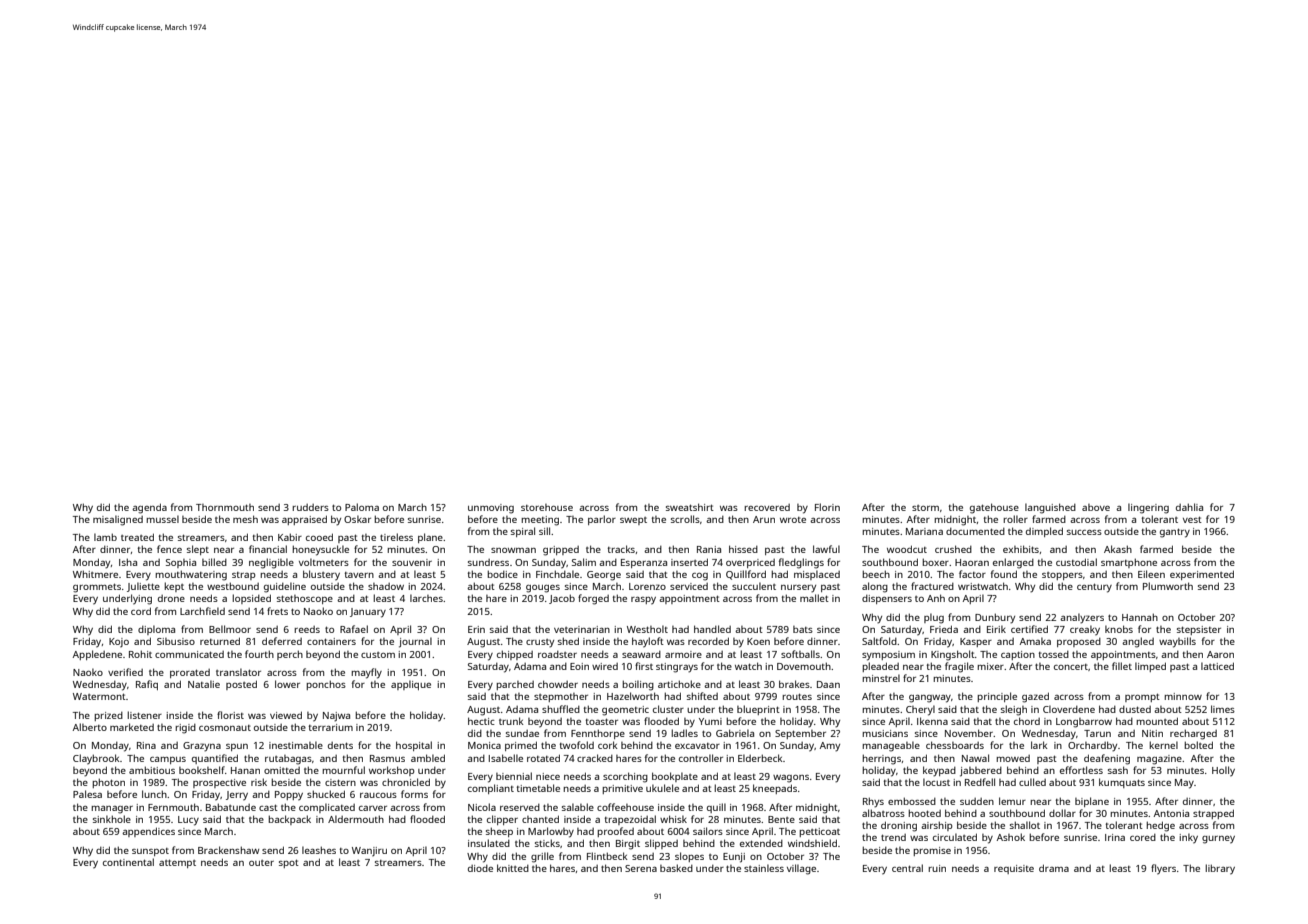  What do you see at coordinates (230, 629) in the screenshot?
I see `Bellmoor` at bounding box center [230, 629].
